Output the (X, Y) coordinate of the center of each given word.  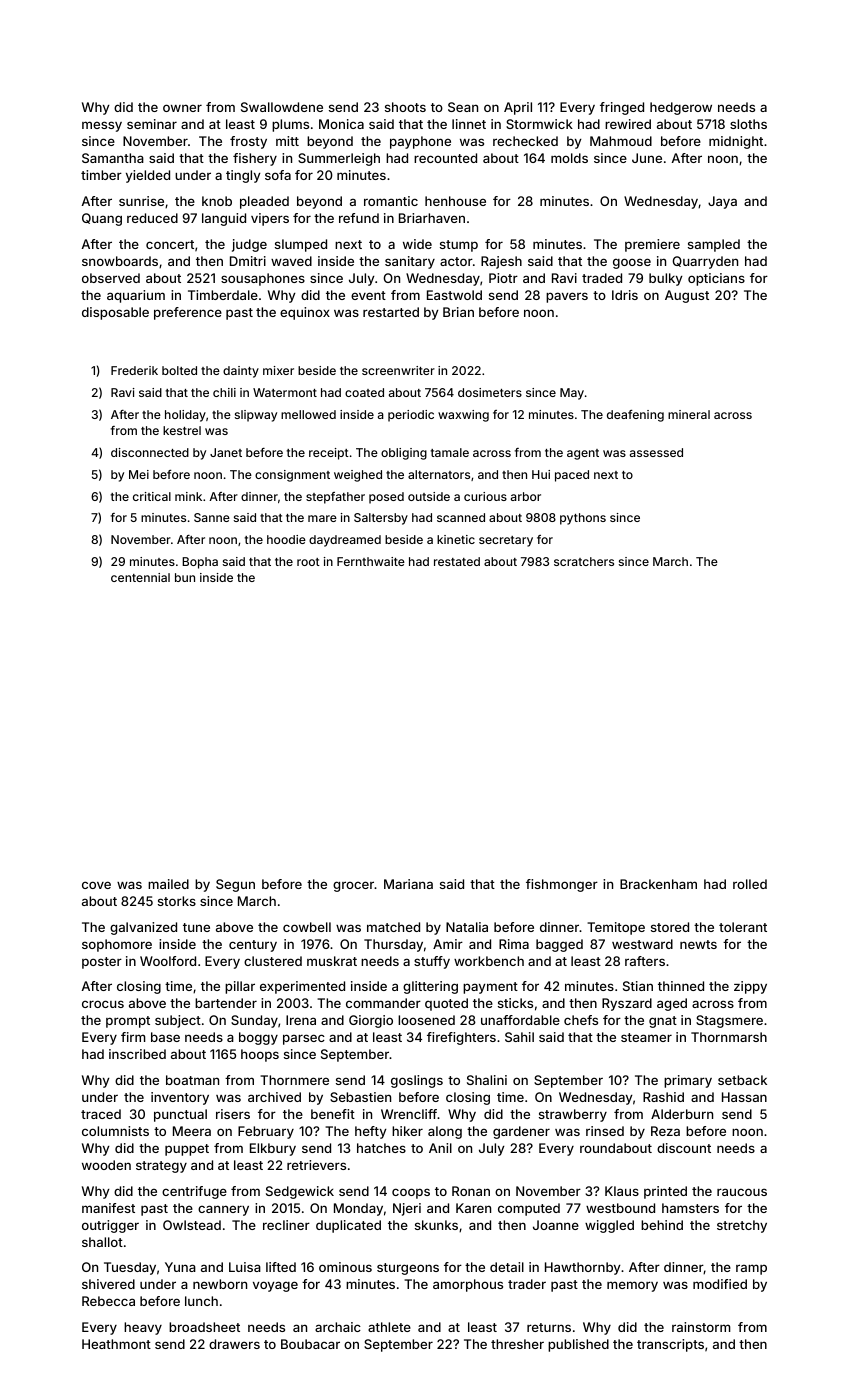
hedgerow (681, 108)
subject (178, 1021)
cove (96, 885)
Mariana (408, 884)
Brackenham (658, 884)
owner (182, 108)
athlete (389, 1327)
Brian (458, 312)
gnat (663, 1022)
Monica (341, 124)
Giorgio (371, 1021)
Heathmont (116, 1344)
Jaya (722, 202)
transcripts (670, 1345)
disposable (115, 313)
